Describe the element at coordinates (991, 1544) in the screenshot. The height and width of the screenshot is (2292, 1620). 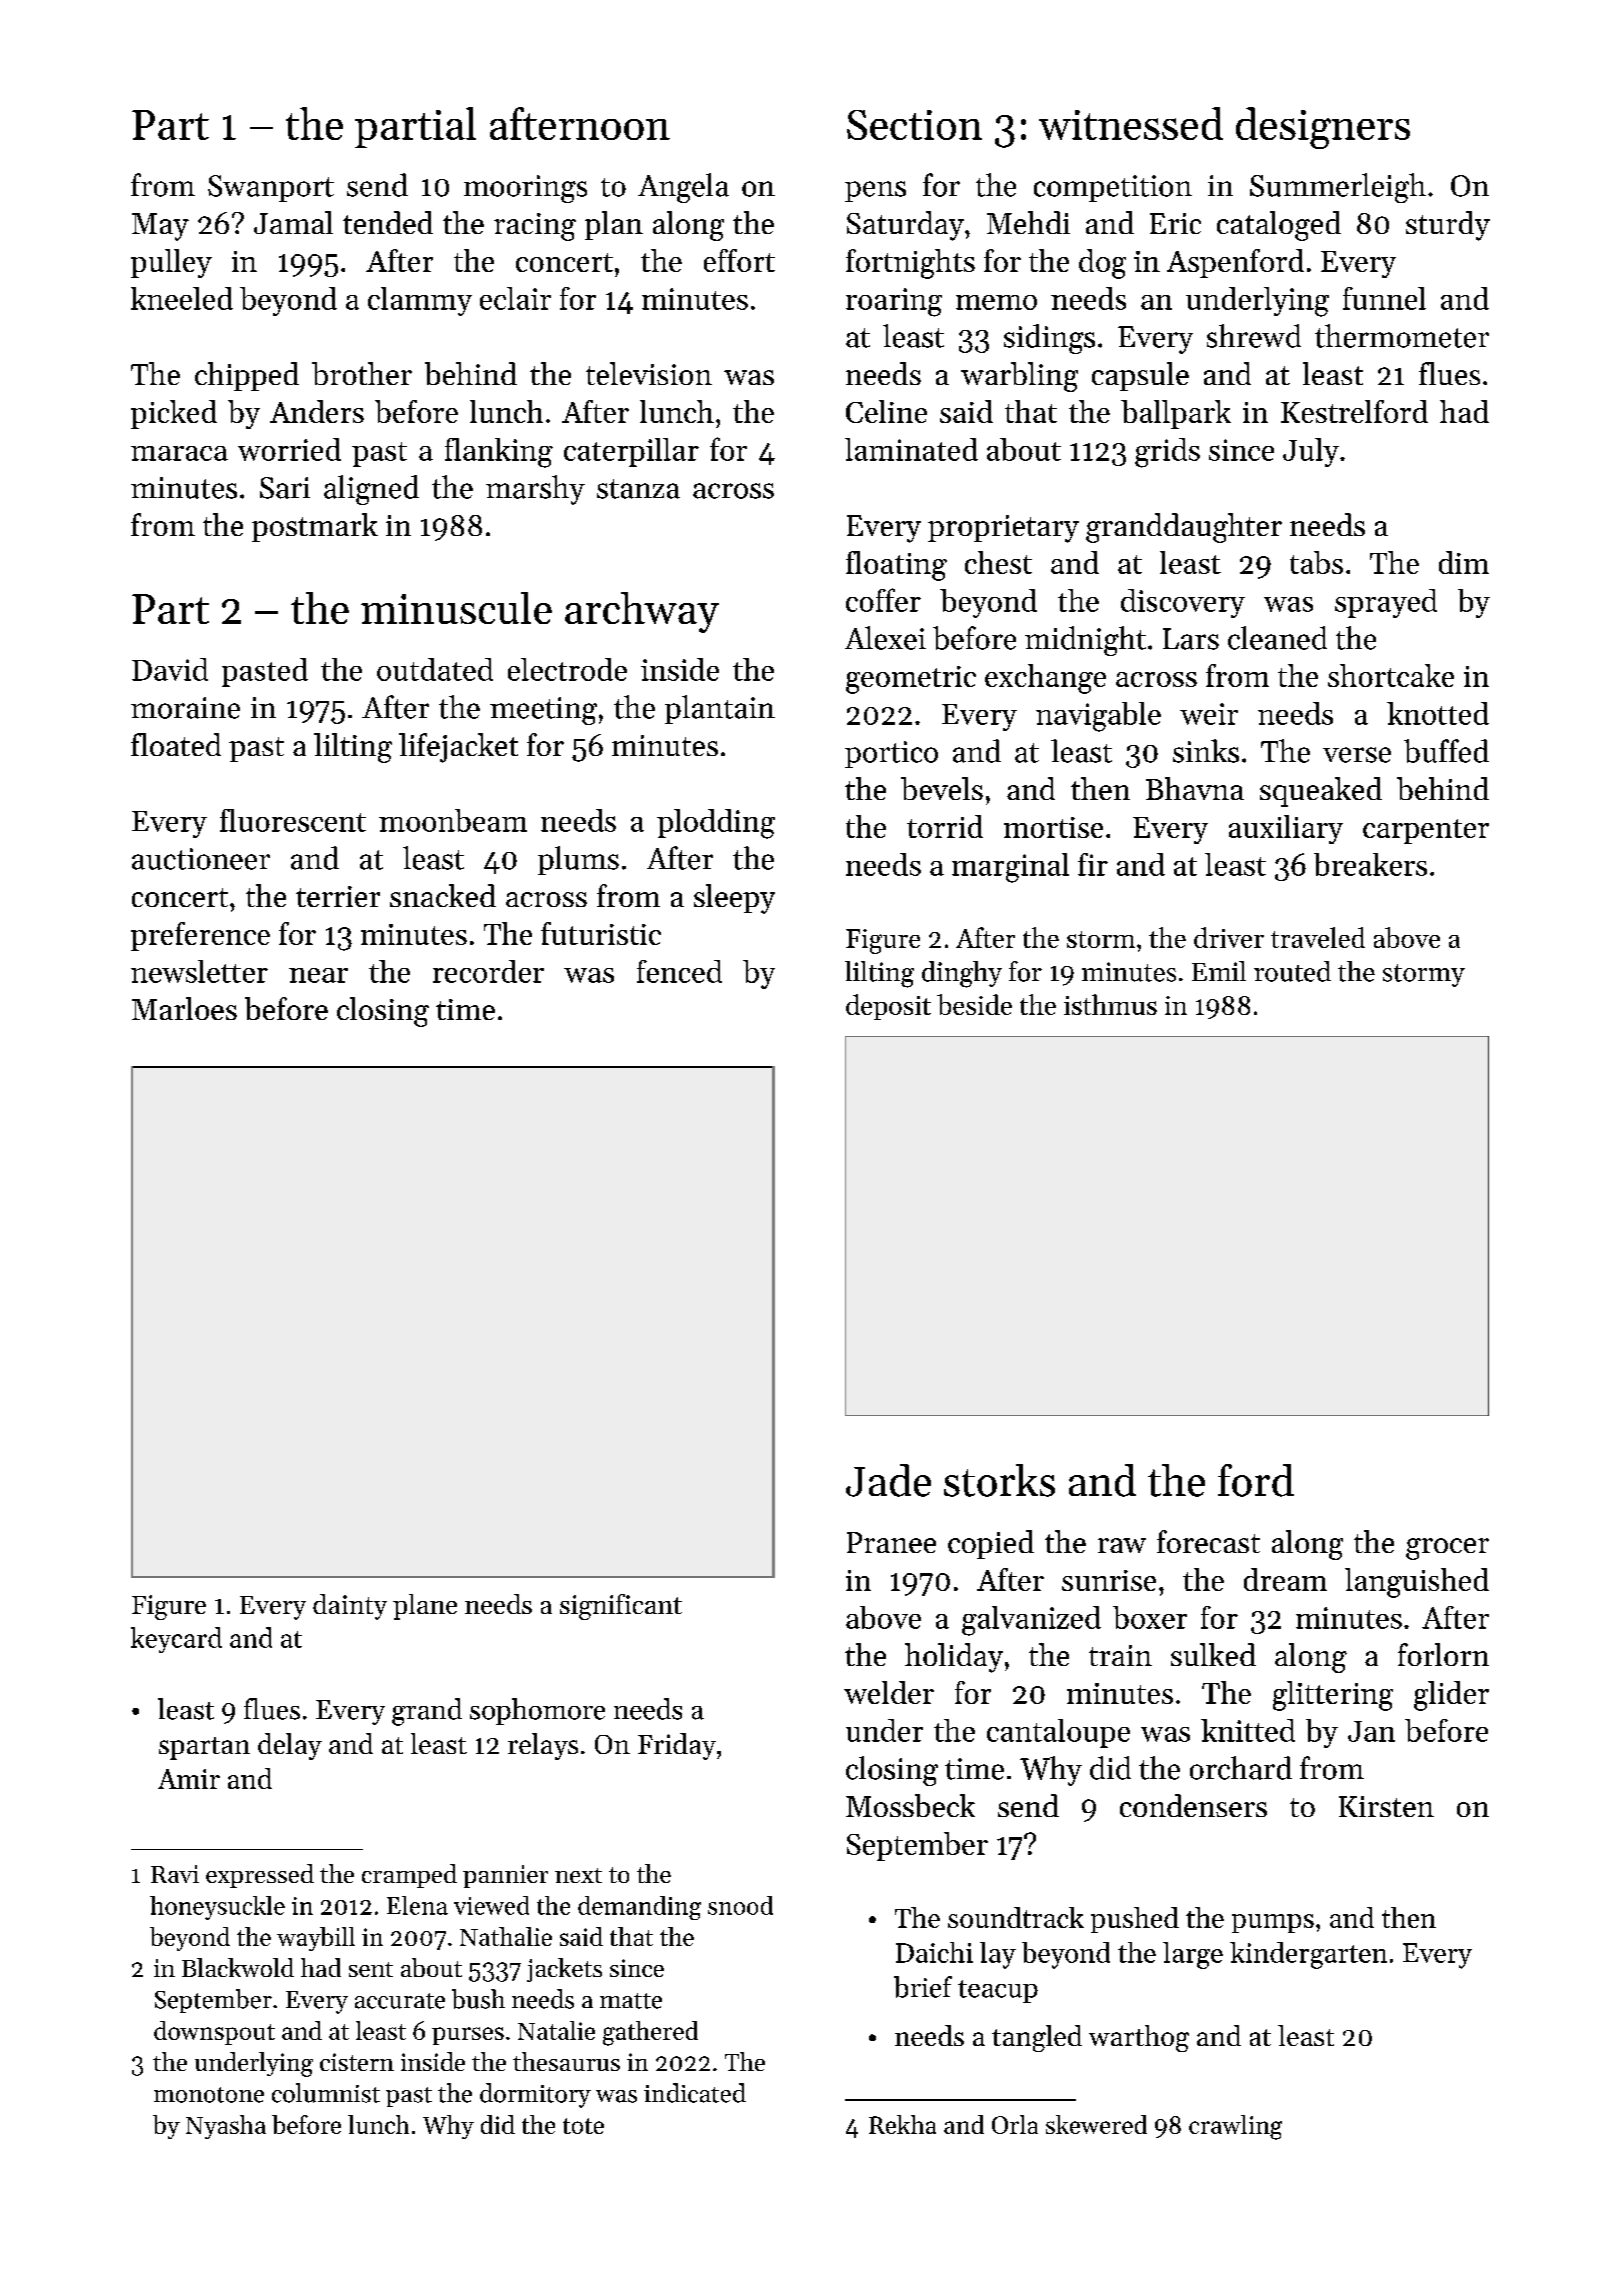
I see `copied` at that location.
